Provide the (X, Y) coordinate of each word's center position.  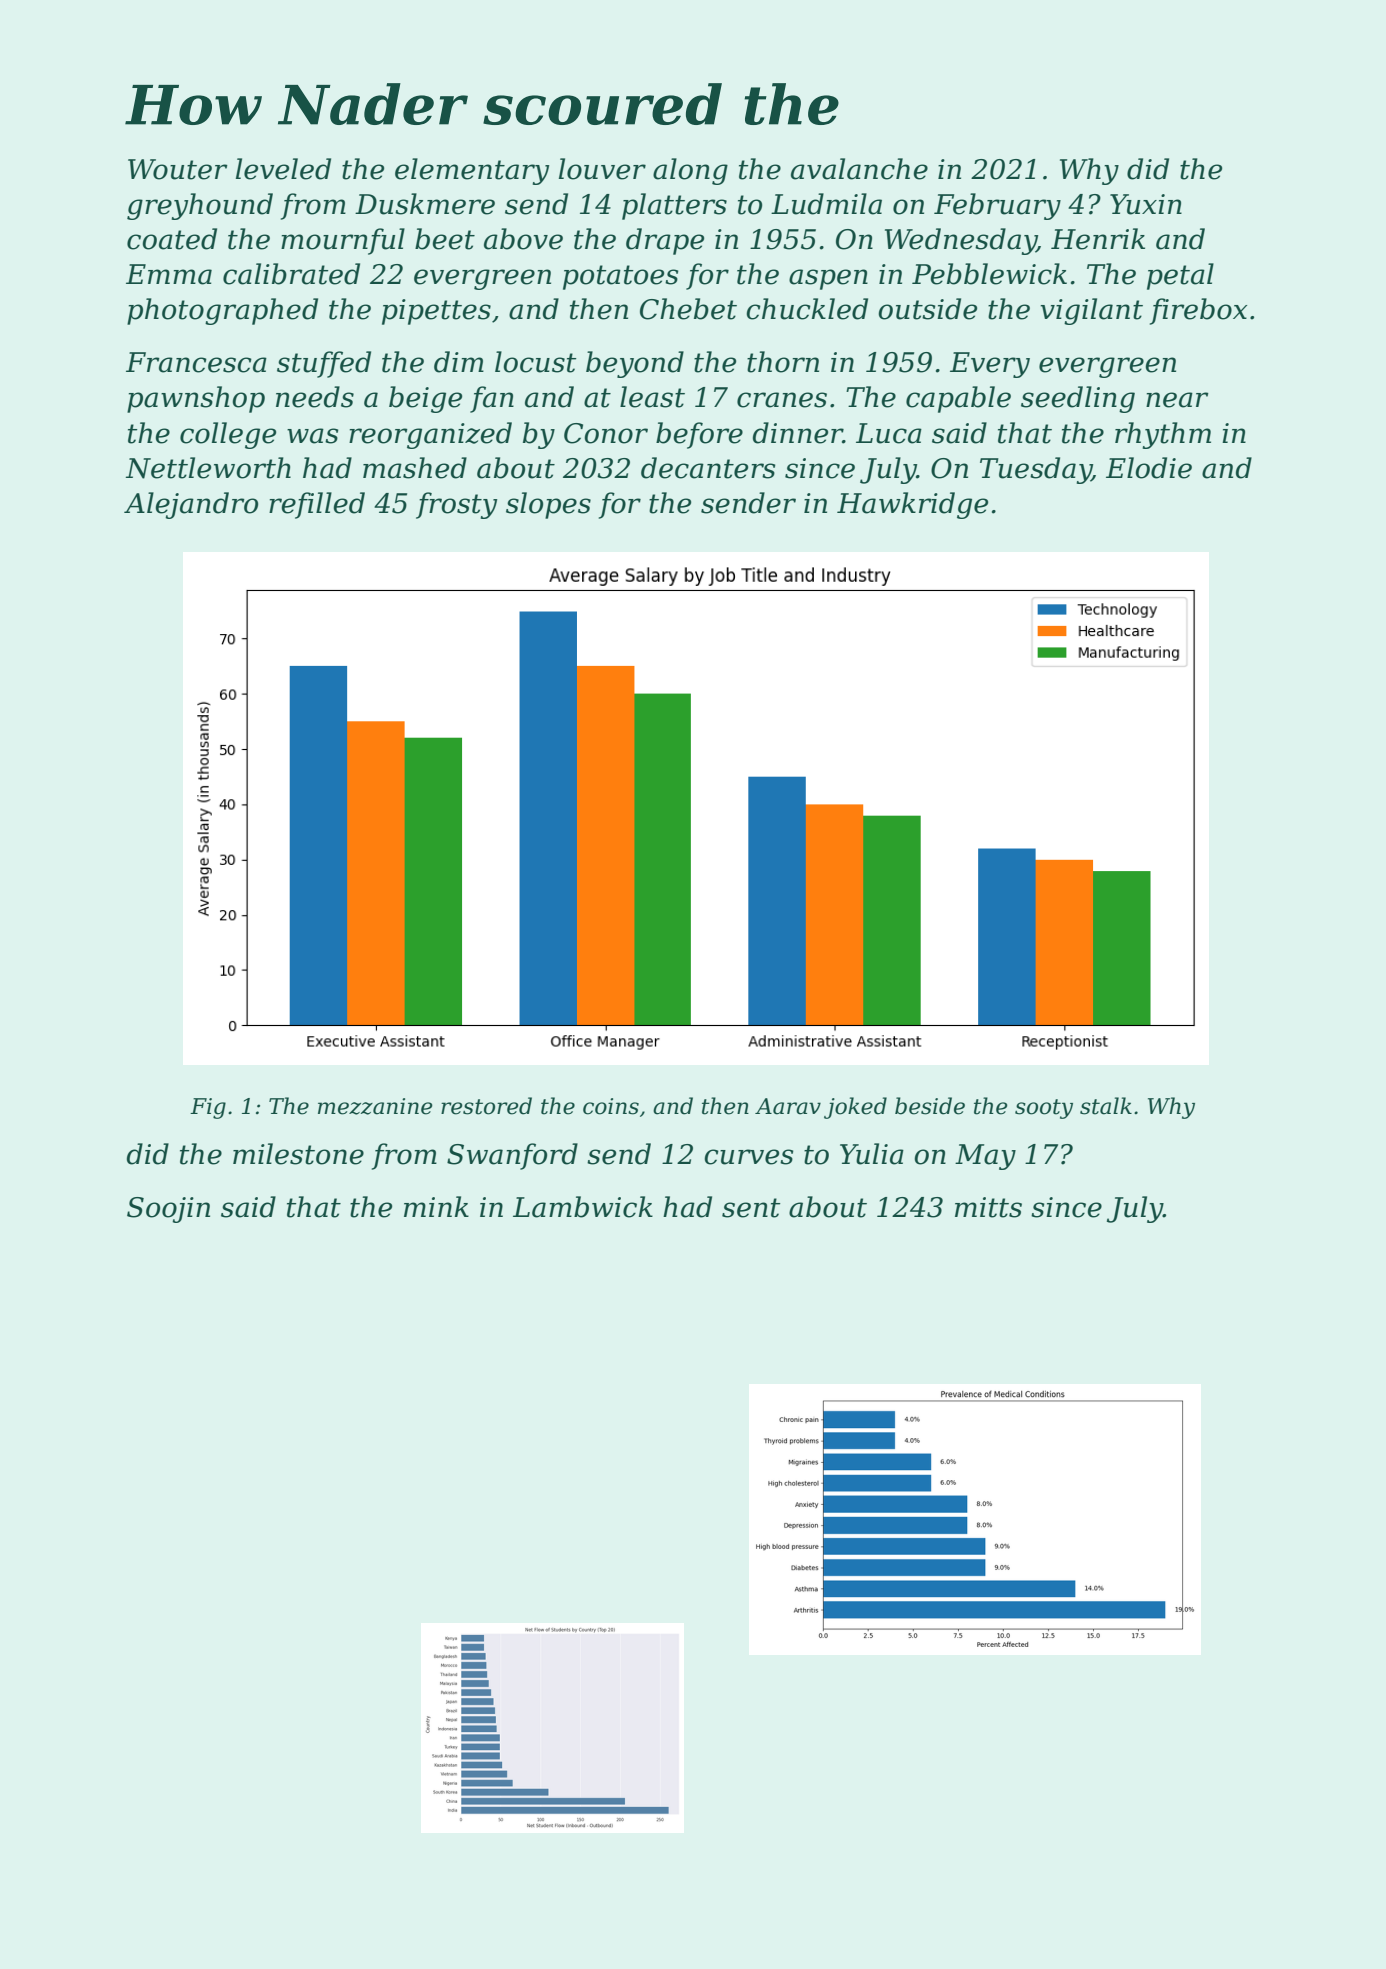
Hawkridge (912, 505)
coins (611, 1106)
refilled (317, 505)
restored (486, 1106)
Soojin (168, 1210)
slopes (548, 505)
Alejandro (191, 505)
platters (674, 206)
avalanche (859, 169)
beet (445, 239)
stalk (1106, 1106)
